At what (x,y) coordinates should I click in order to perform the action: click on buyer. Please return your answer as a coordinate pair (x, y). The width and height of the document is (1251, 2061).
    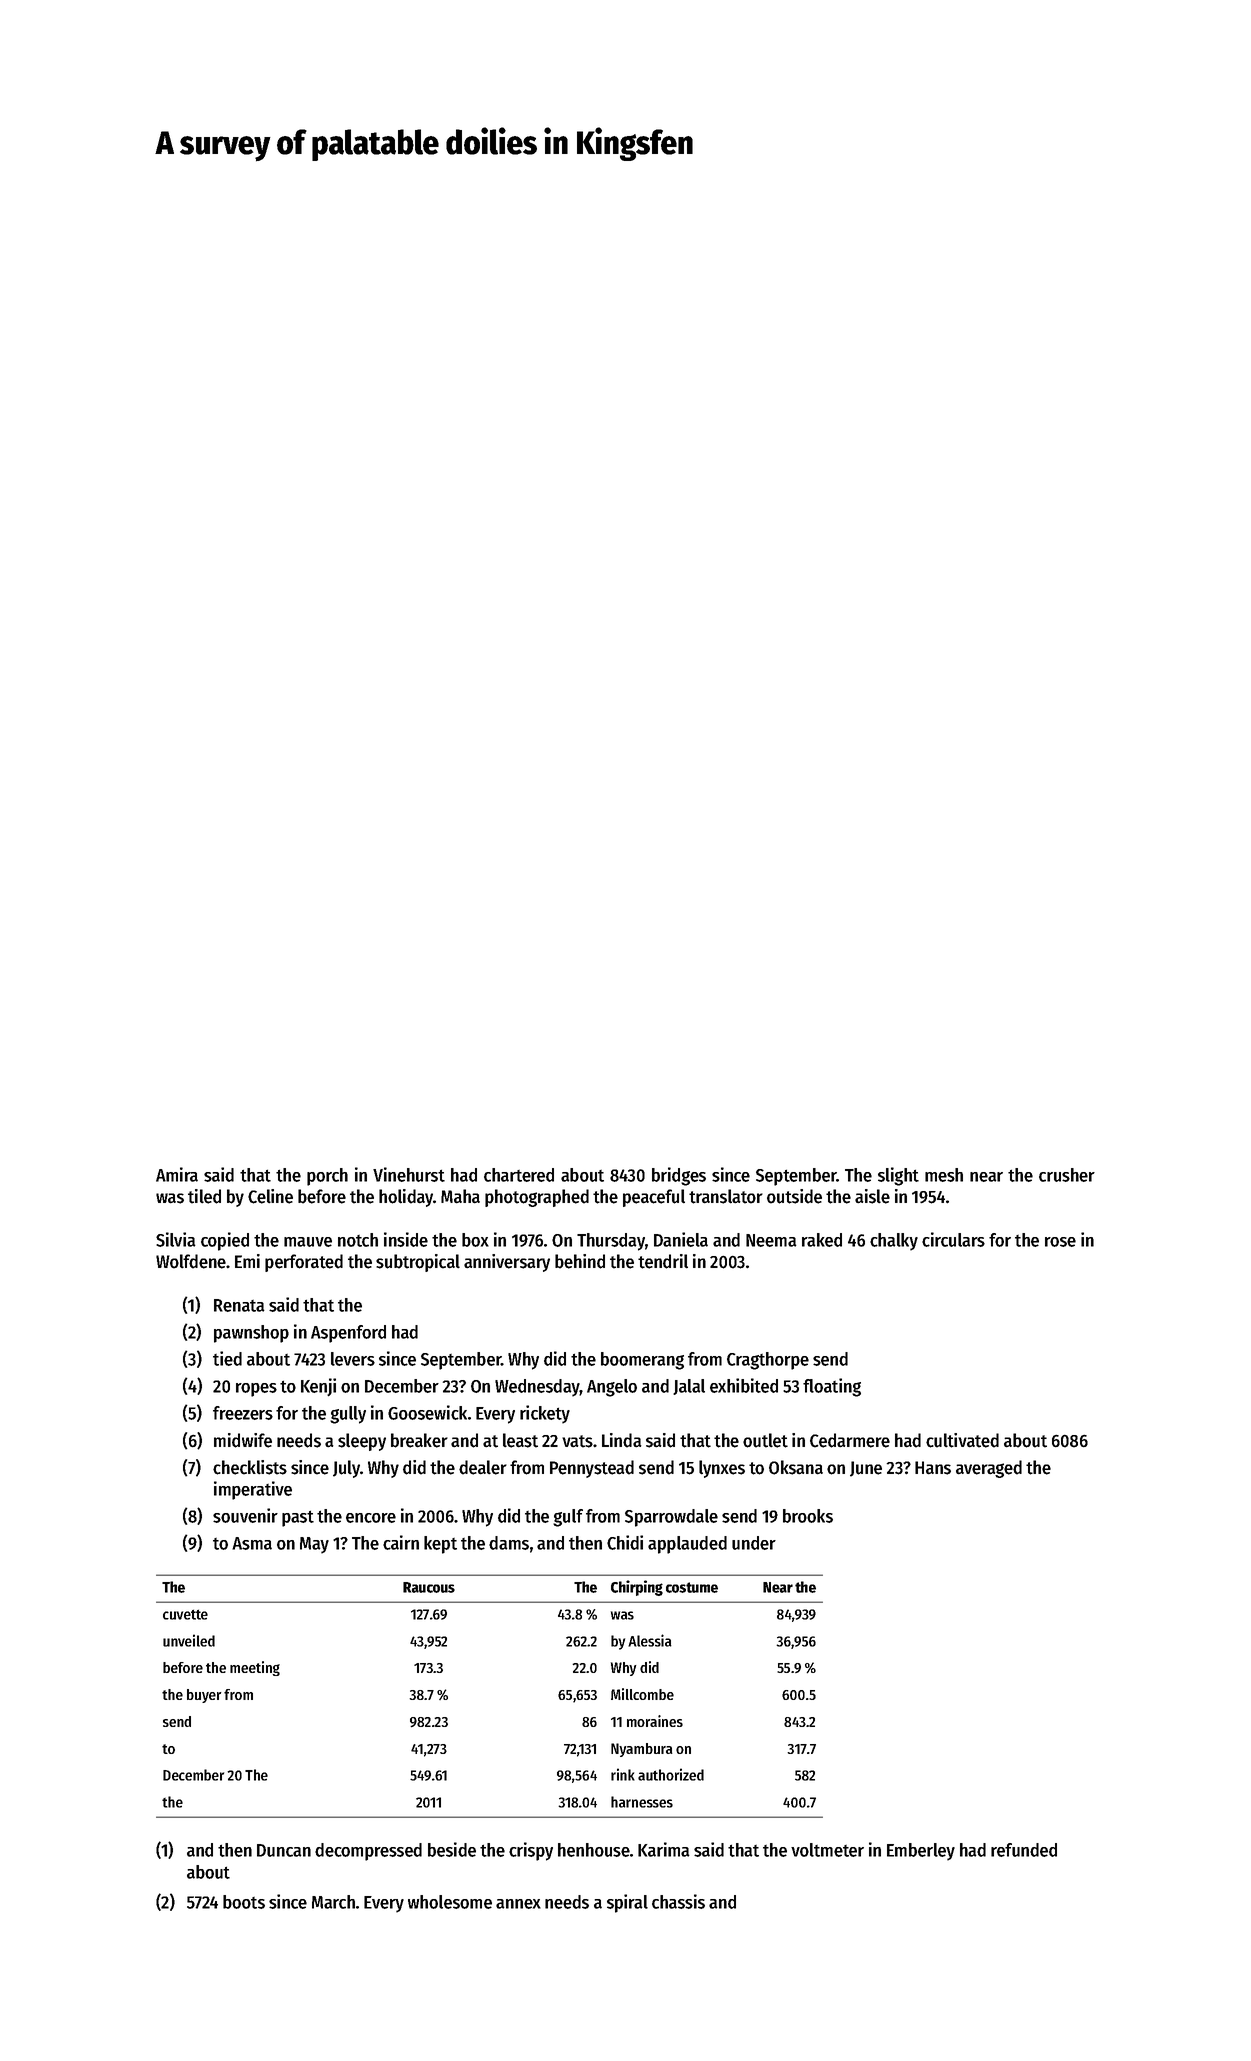
    Looking at the image, I should click on (204, 1696).
